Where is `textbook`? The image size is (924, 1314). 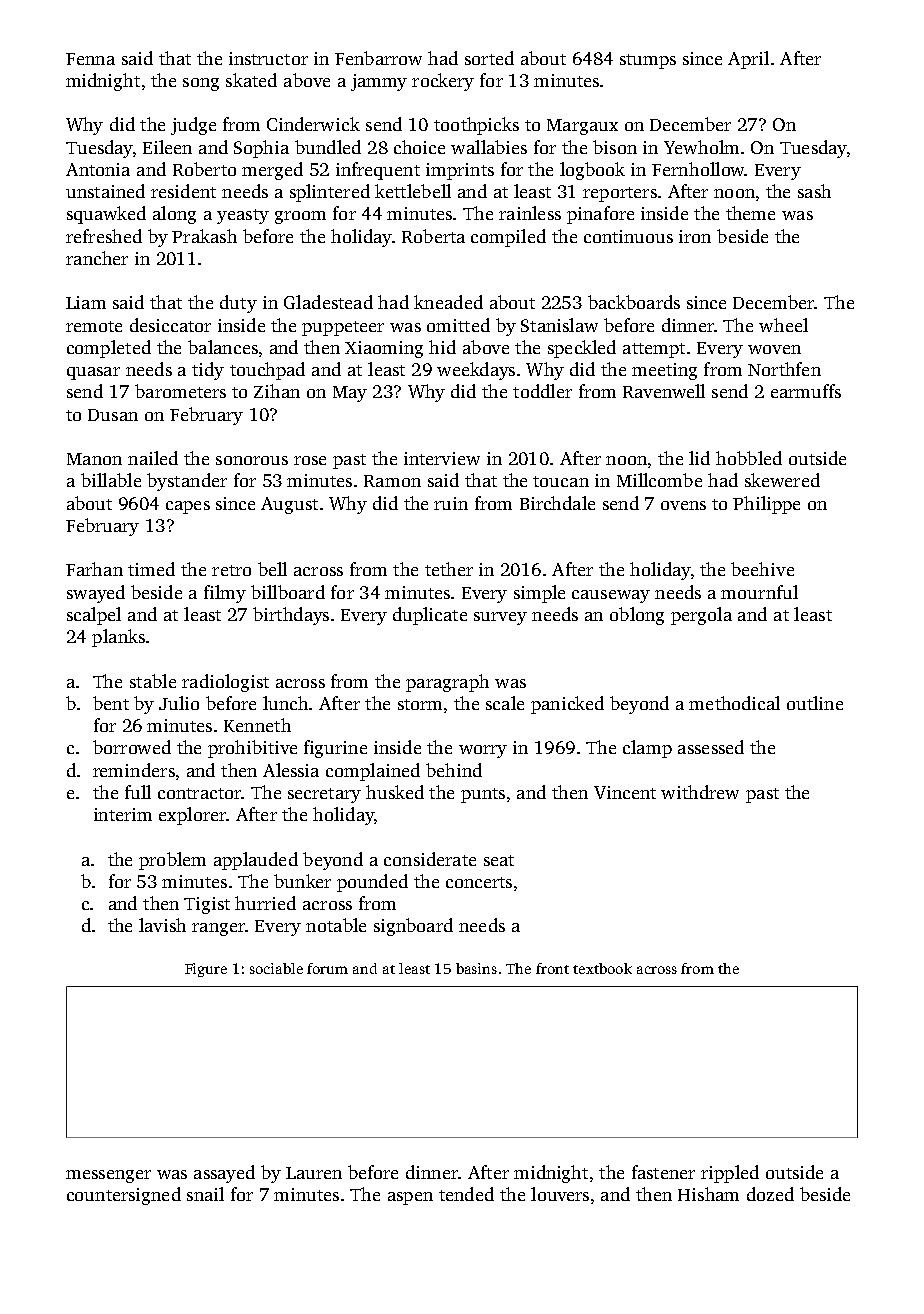 textbook is located at coordinates (602, 968).
